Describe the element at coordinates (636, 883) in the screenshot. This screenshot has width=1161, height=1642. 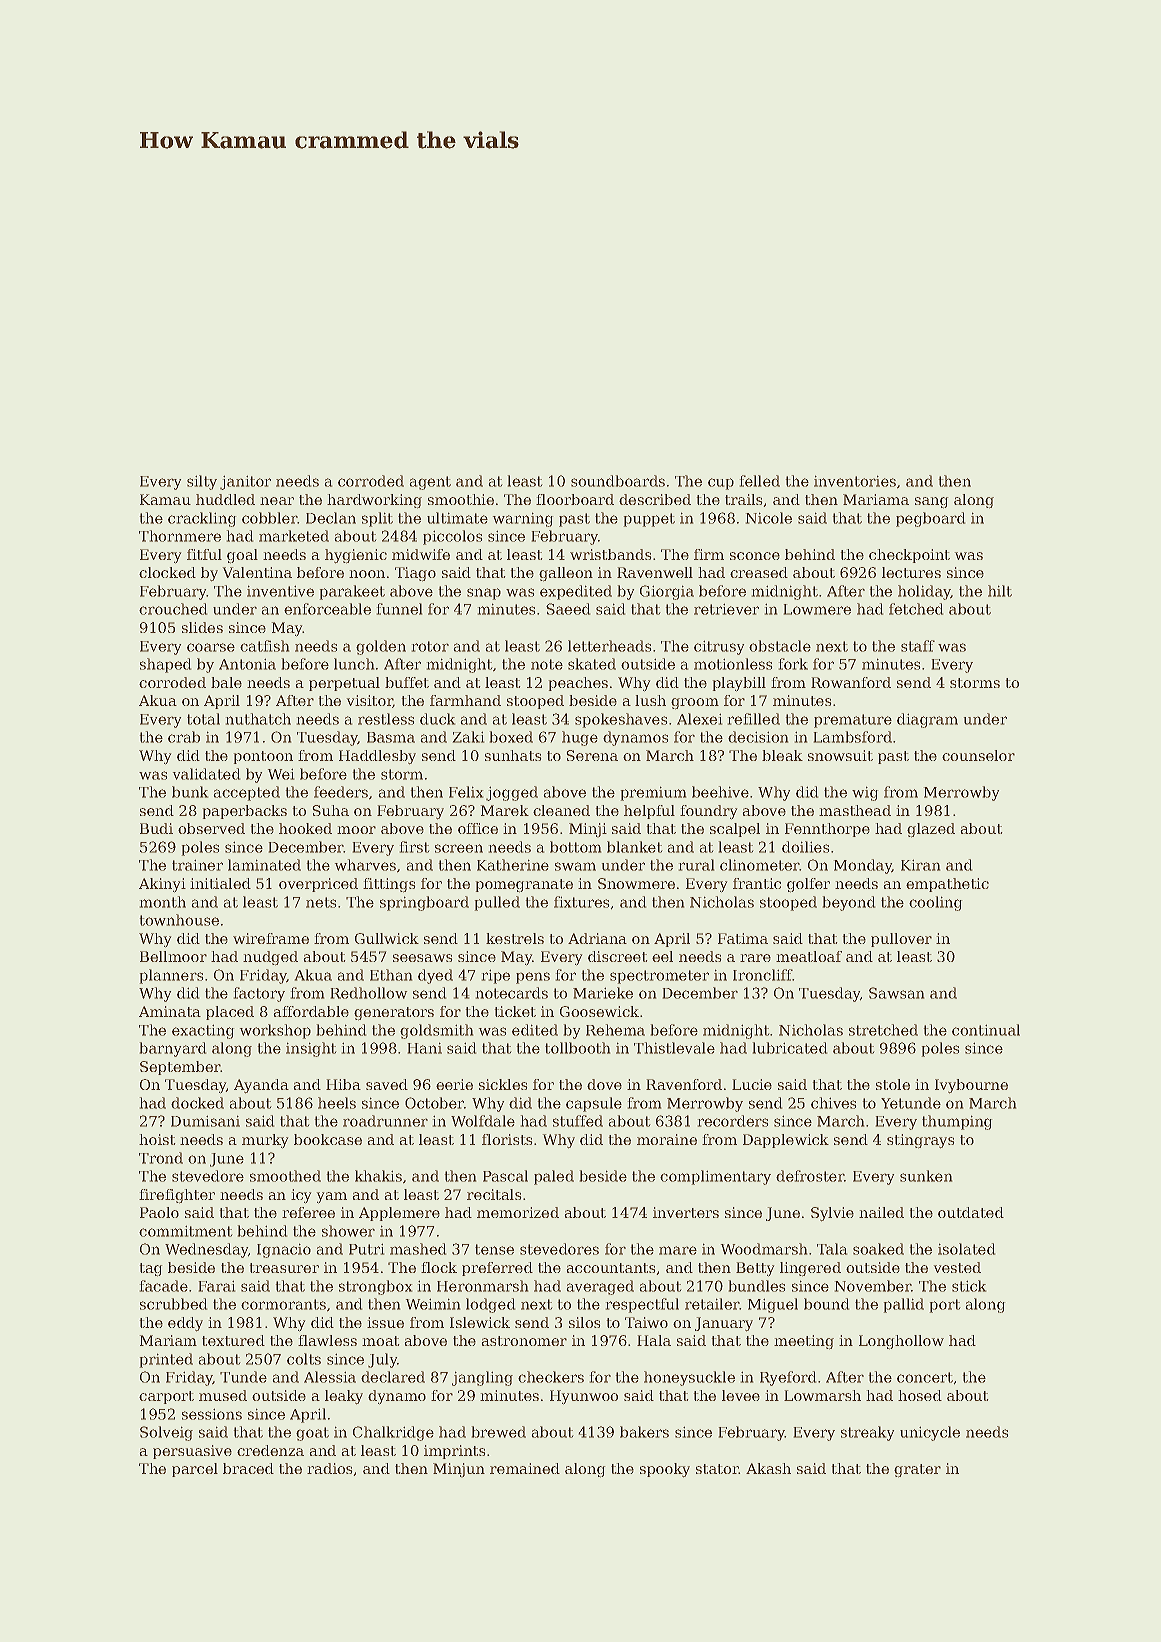
I see `Snowmere` at that location.
